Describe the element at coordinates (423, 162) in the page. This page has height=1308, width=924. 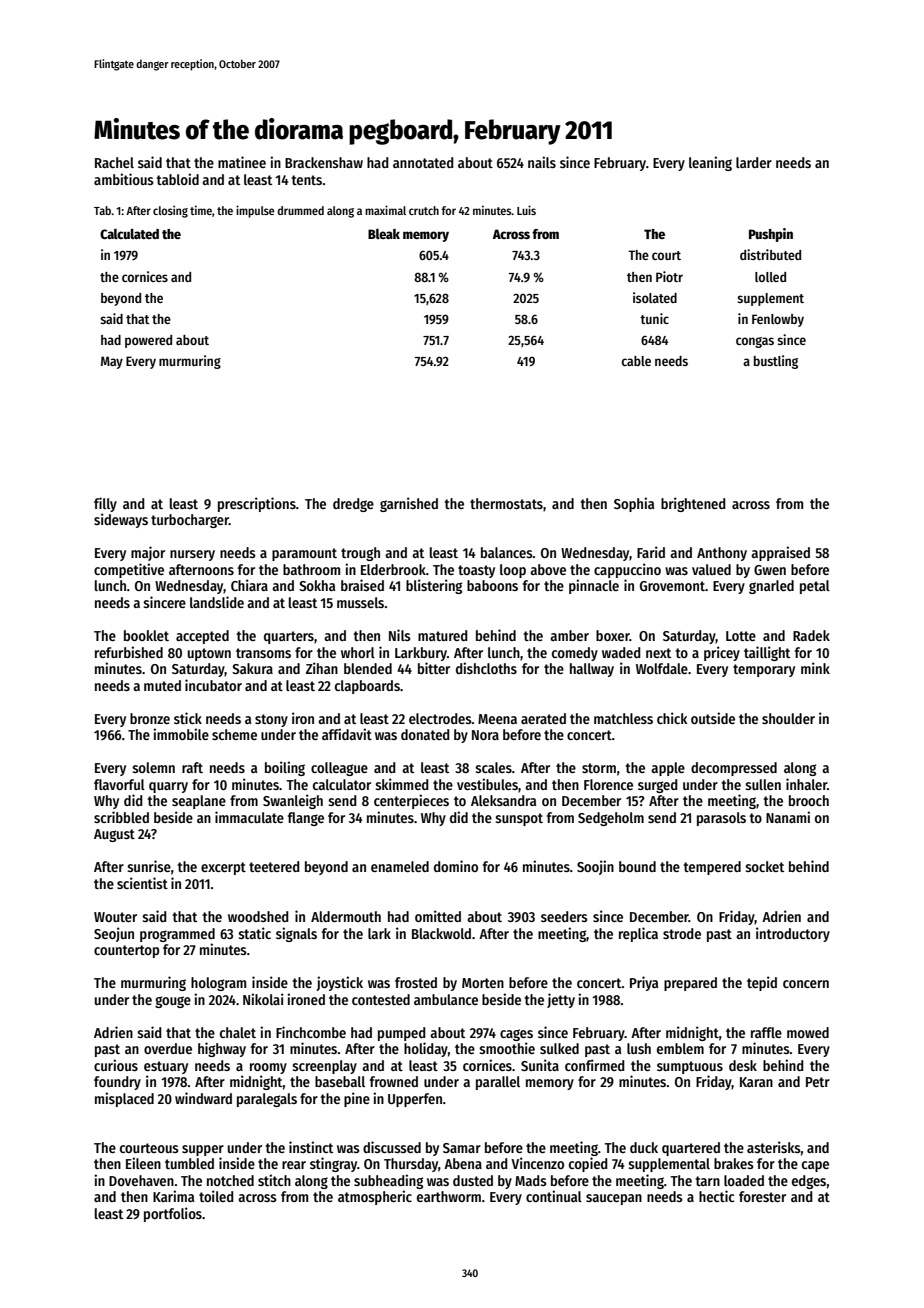
I see `annotated` at that location.
